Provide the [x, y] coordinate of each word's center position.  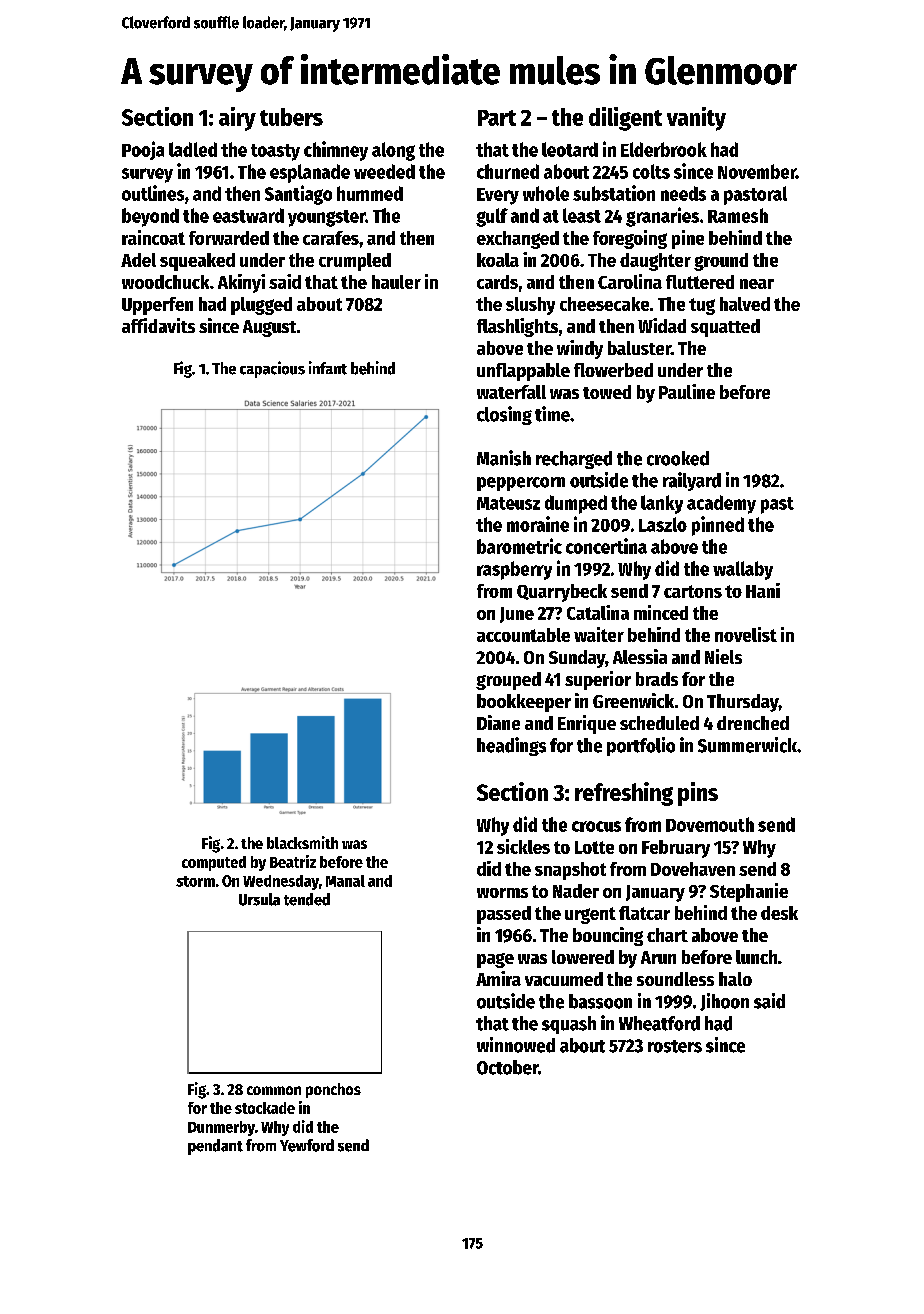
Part [497, 118]
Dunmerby [221, 1128]
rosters [675, 1046]
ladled [193, 149]
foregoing [630, 239]
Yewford [307, 1145]
